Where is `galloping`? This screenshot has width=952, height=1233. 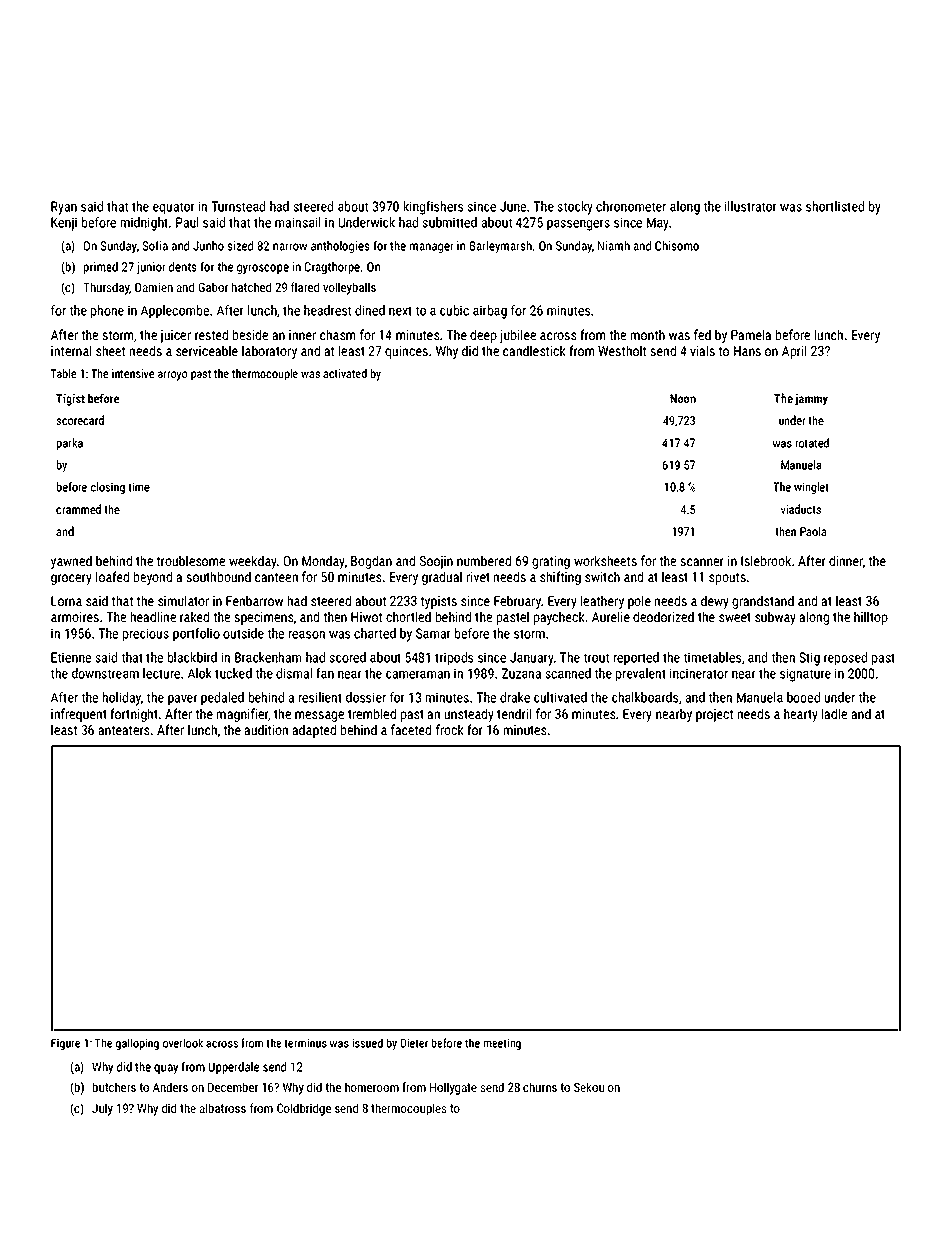
galloping is located at coordinates (137, 1044).
